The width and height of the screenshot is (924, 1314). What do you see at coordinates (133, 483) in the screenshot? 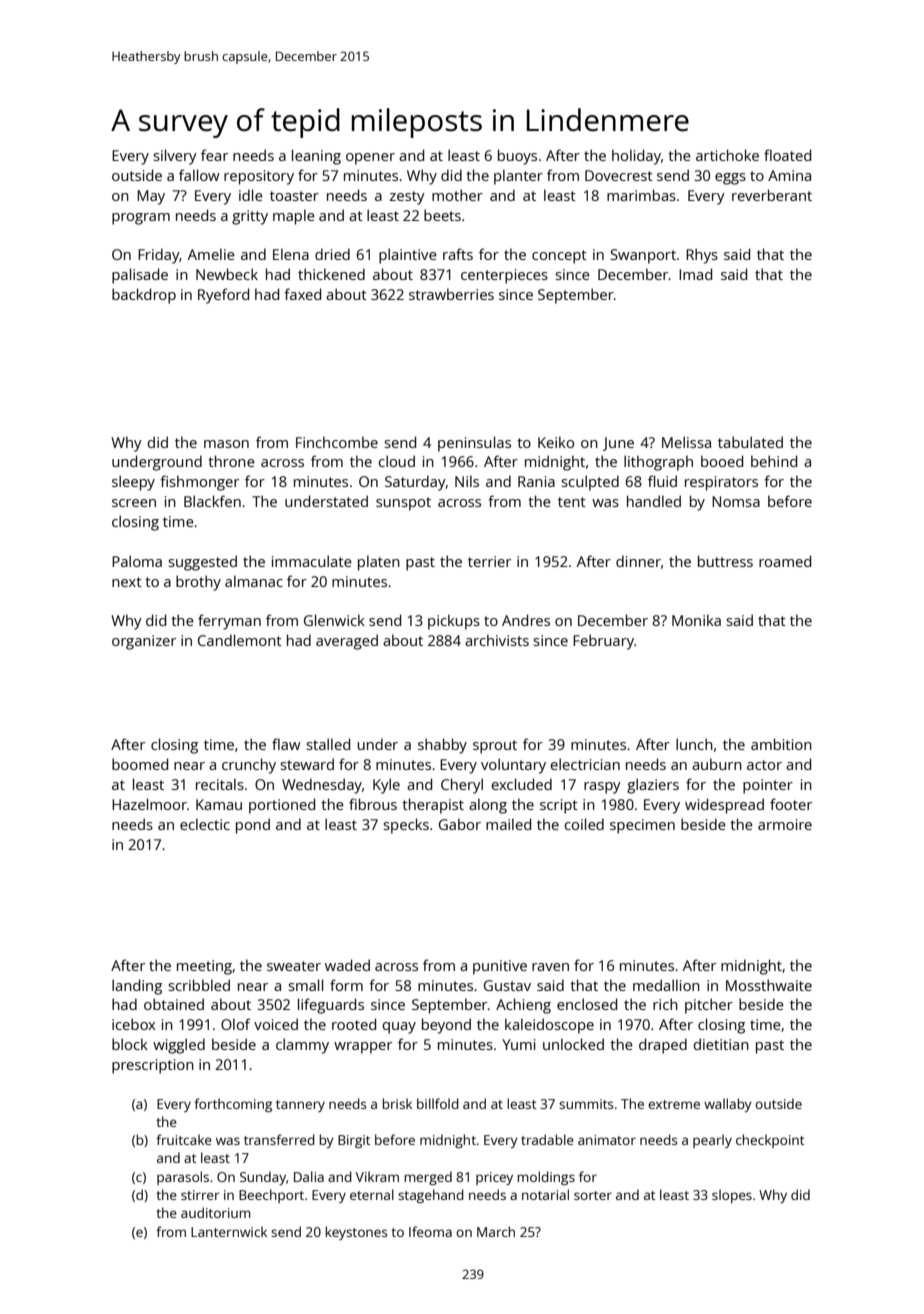
I see `sleepy` at bounding box center [133, 483].
